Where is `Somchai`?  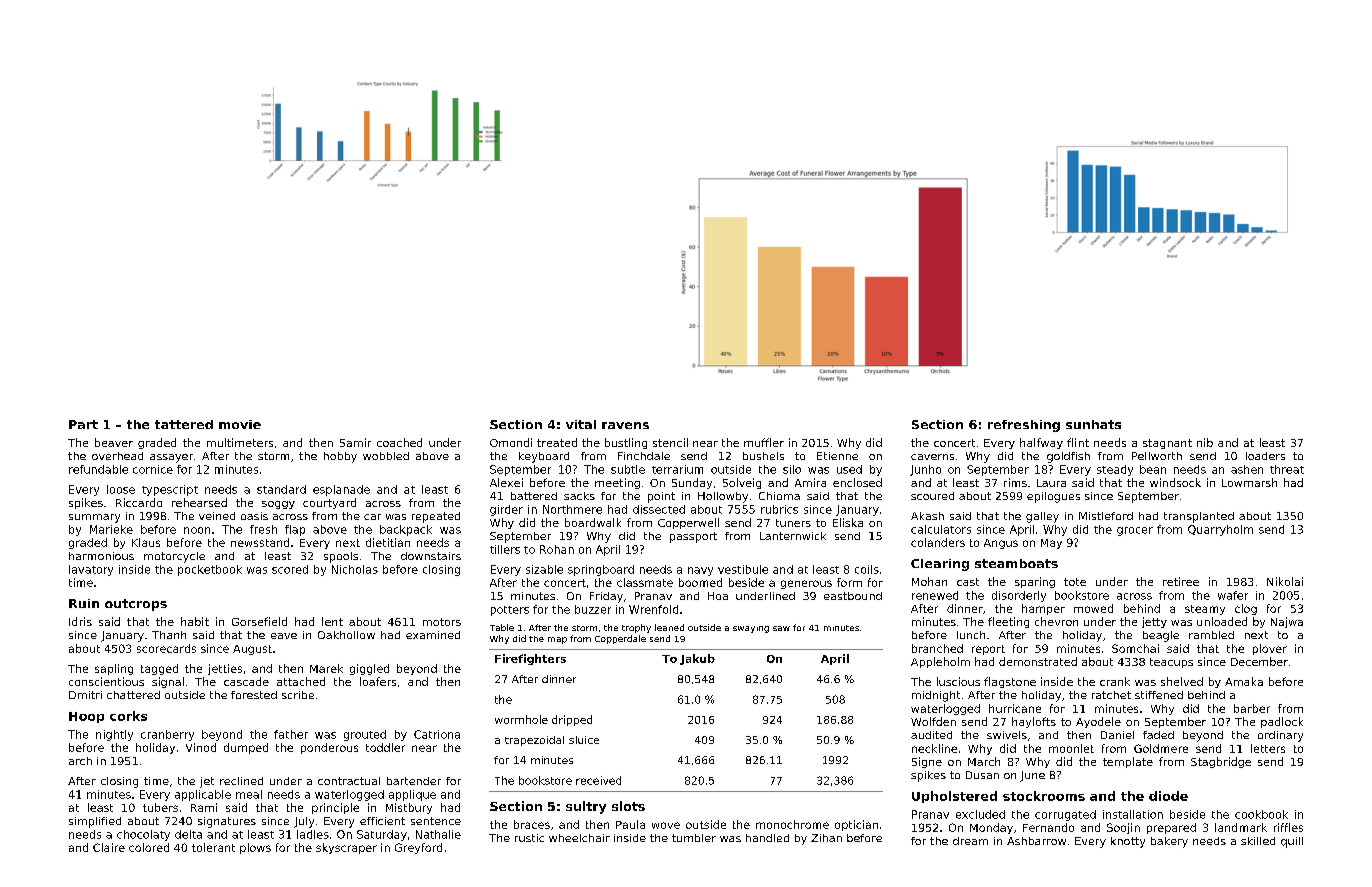
Somchai is located at coordinates (1135, 648).
